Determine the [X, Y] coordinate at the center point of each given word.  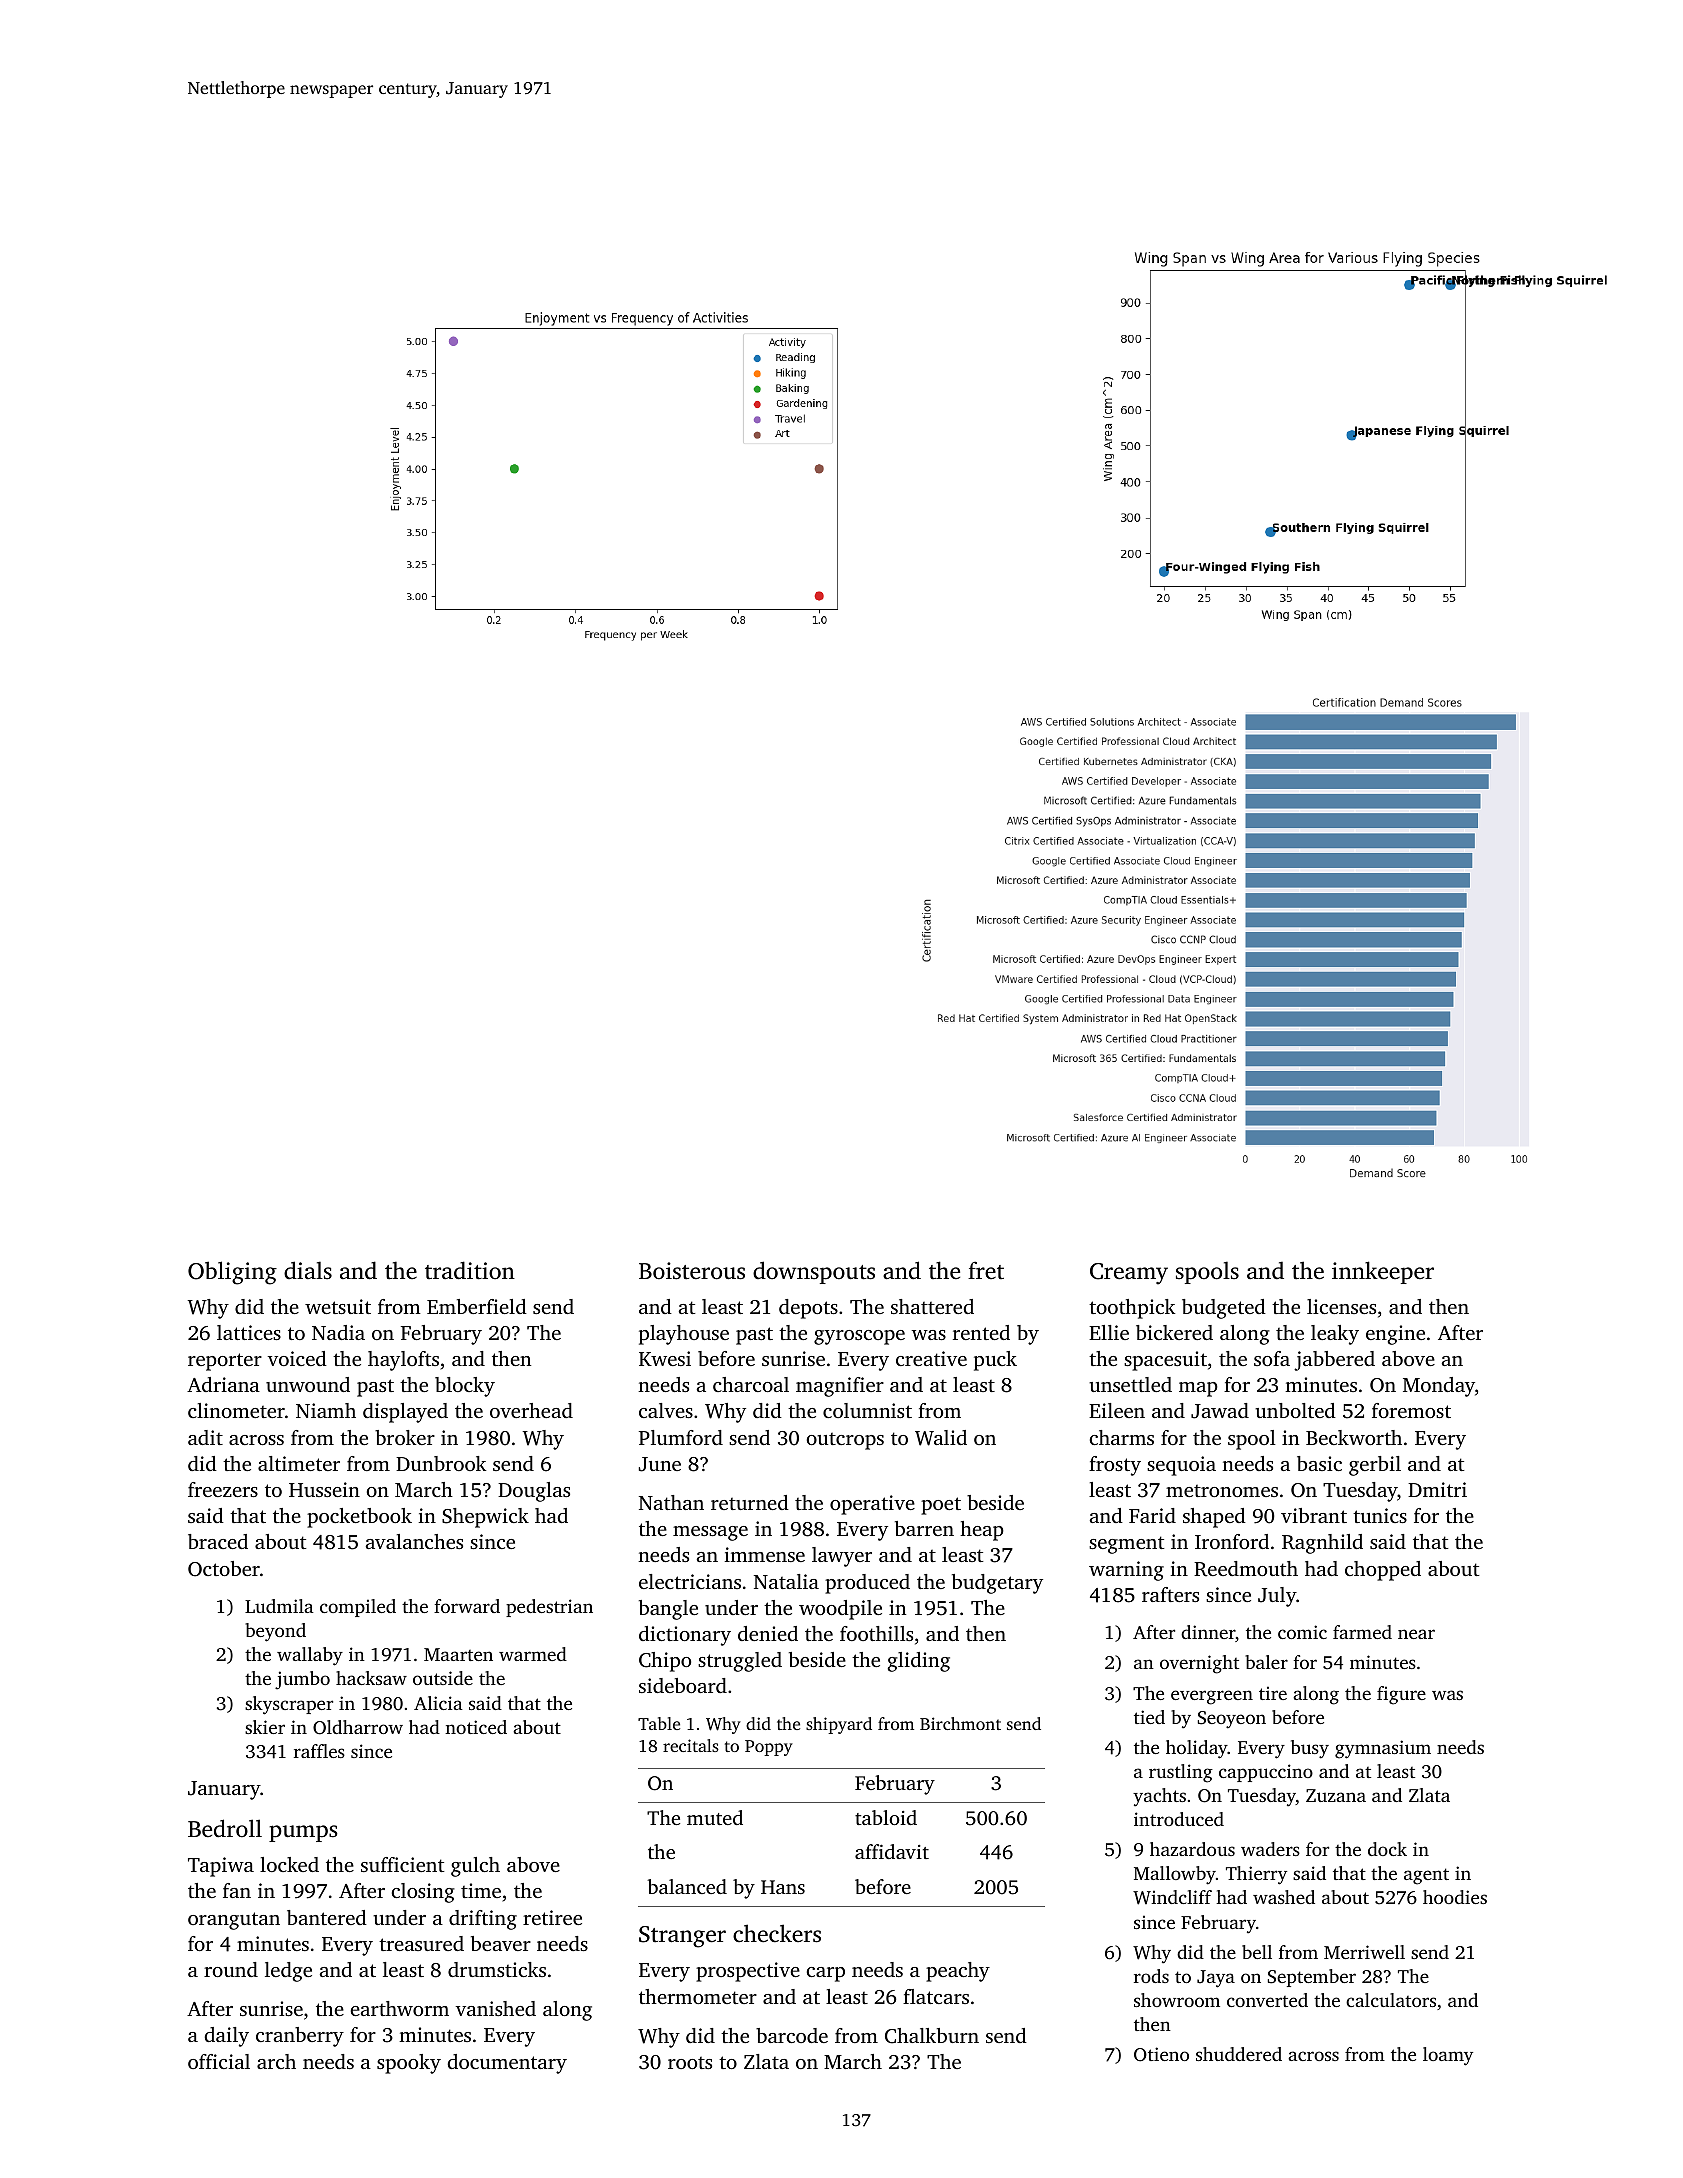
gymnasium [1383, 1749]
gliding [919, 1662]
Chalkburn [932, 2036]
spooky [409, 2064]
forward [467, 1606]
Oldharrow [358, 1727]
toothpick [1132, 1309]
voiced [297, 1358]
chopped [1383, 1571]
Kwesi [665, 1358]
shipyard [839, 1725]
